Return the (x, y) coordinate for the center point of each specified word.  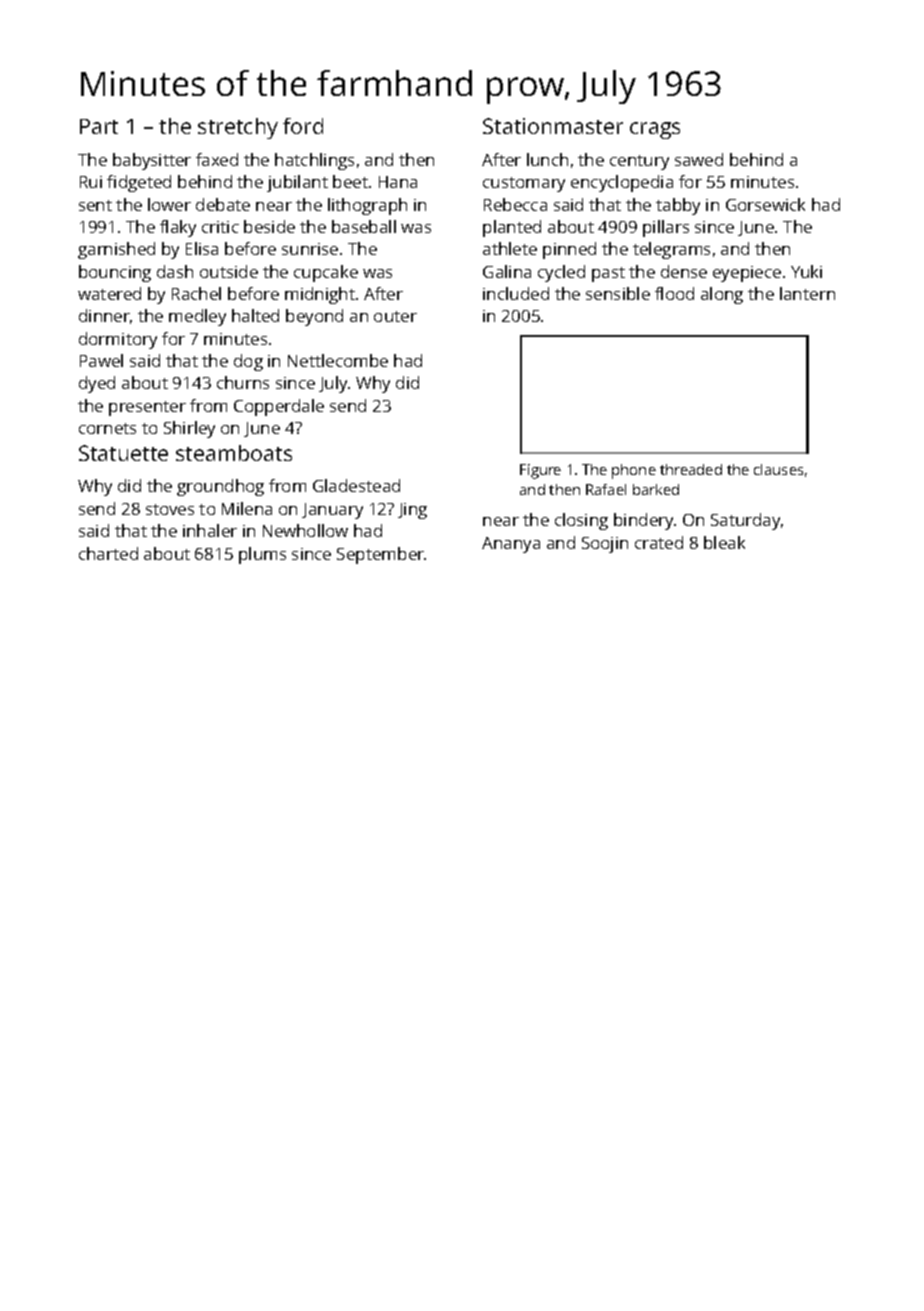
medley (197, 317)
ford (303, 126)
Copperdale (279, 407)
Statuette (123, 453)
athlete (510, 248)
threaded (691, 469)
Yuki (806, 271)
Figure (540, 471)
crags (655, 130)
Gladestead (356, 485)
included (516, 293)
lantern (807, 293)
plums (262, 555)
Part (99, 126)
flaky (178, 228)
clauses (778, 469)
